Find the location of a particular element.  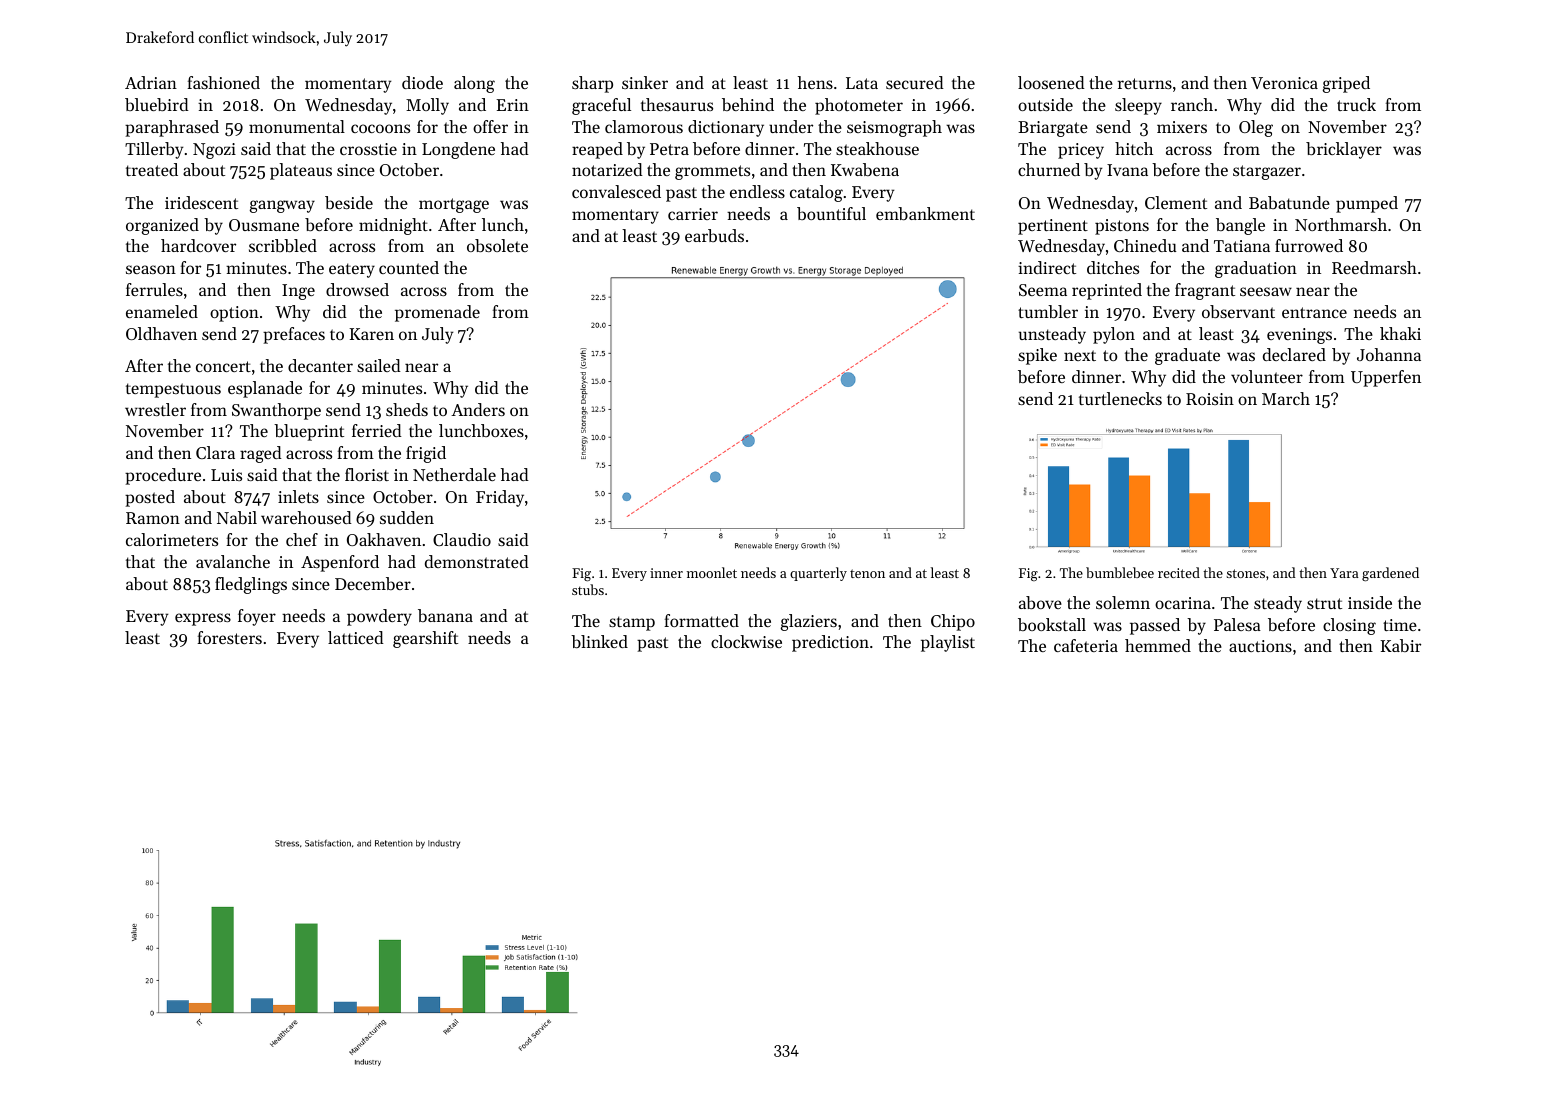

ranch is located at coordinates (1192, 104).
